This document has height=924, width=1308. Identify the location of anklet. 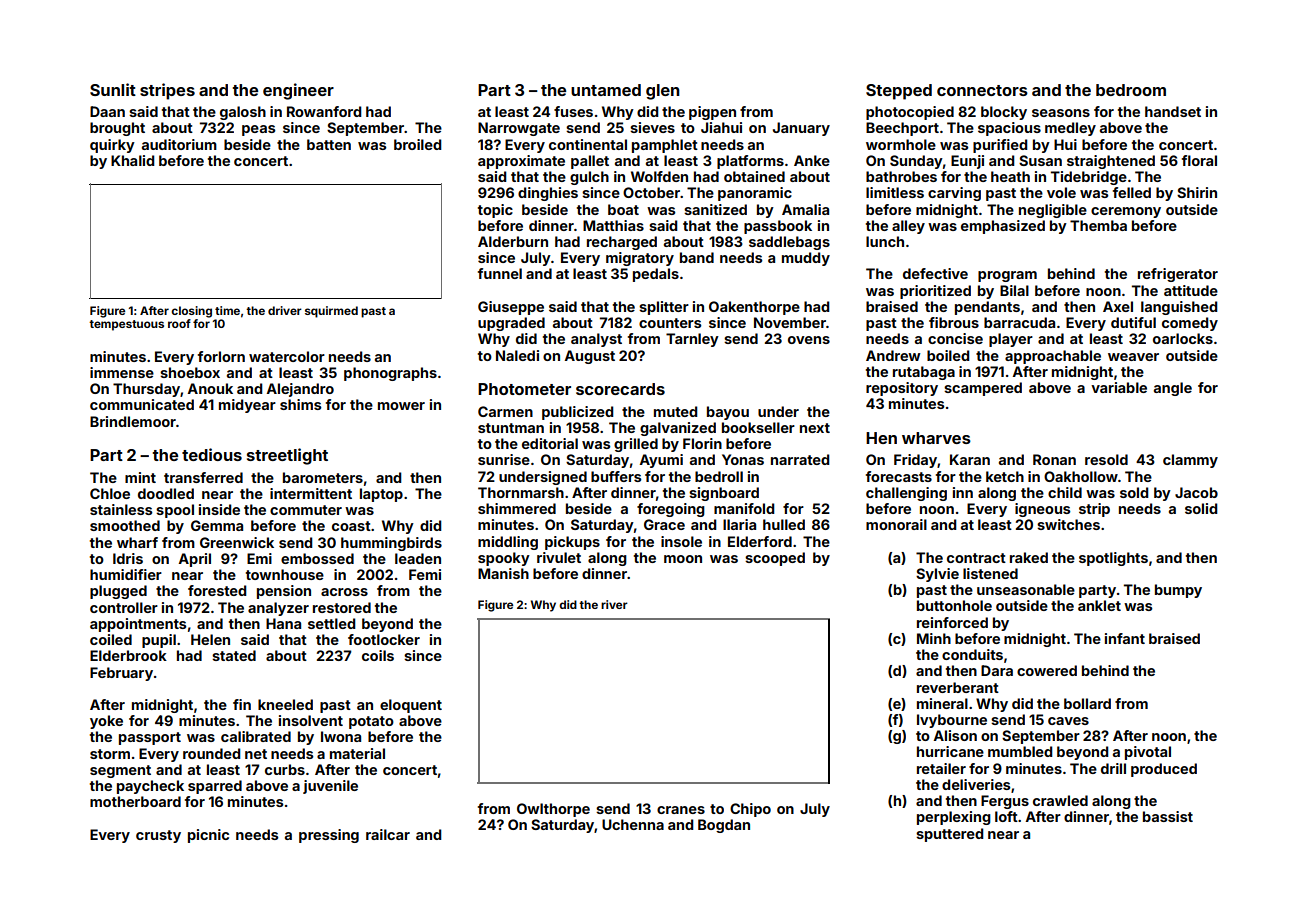
(1099, 605).
